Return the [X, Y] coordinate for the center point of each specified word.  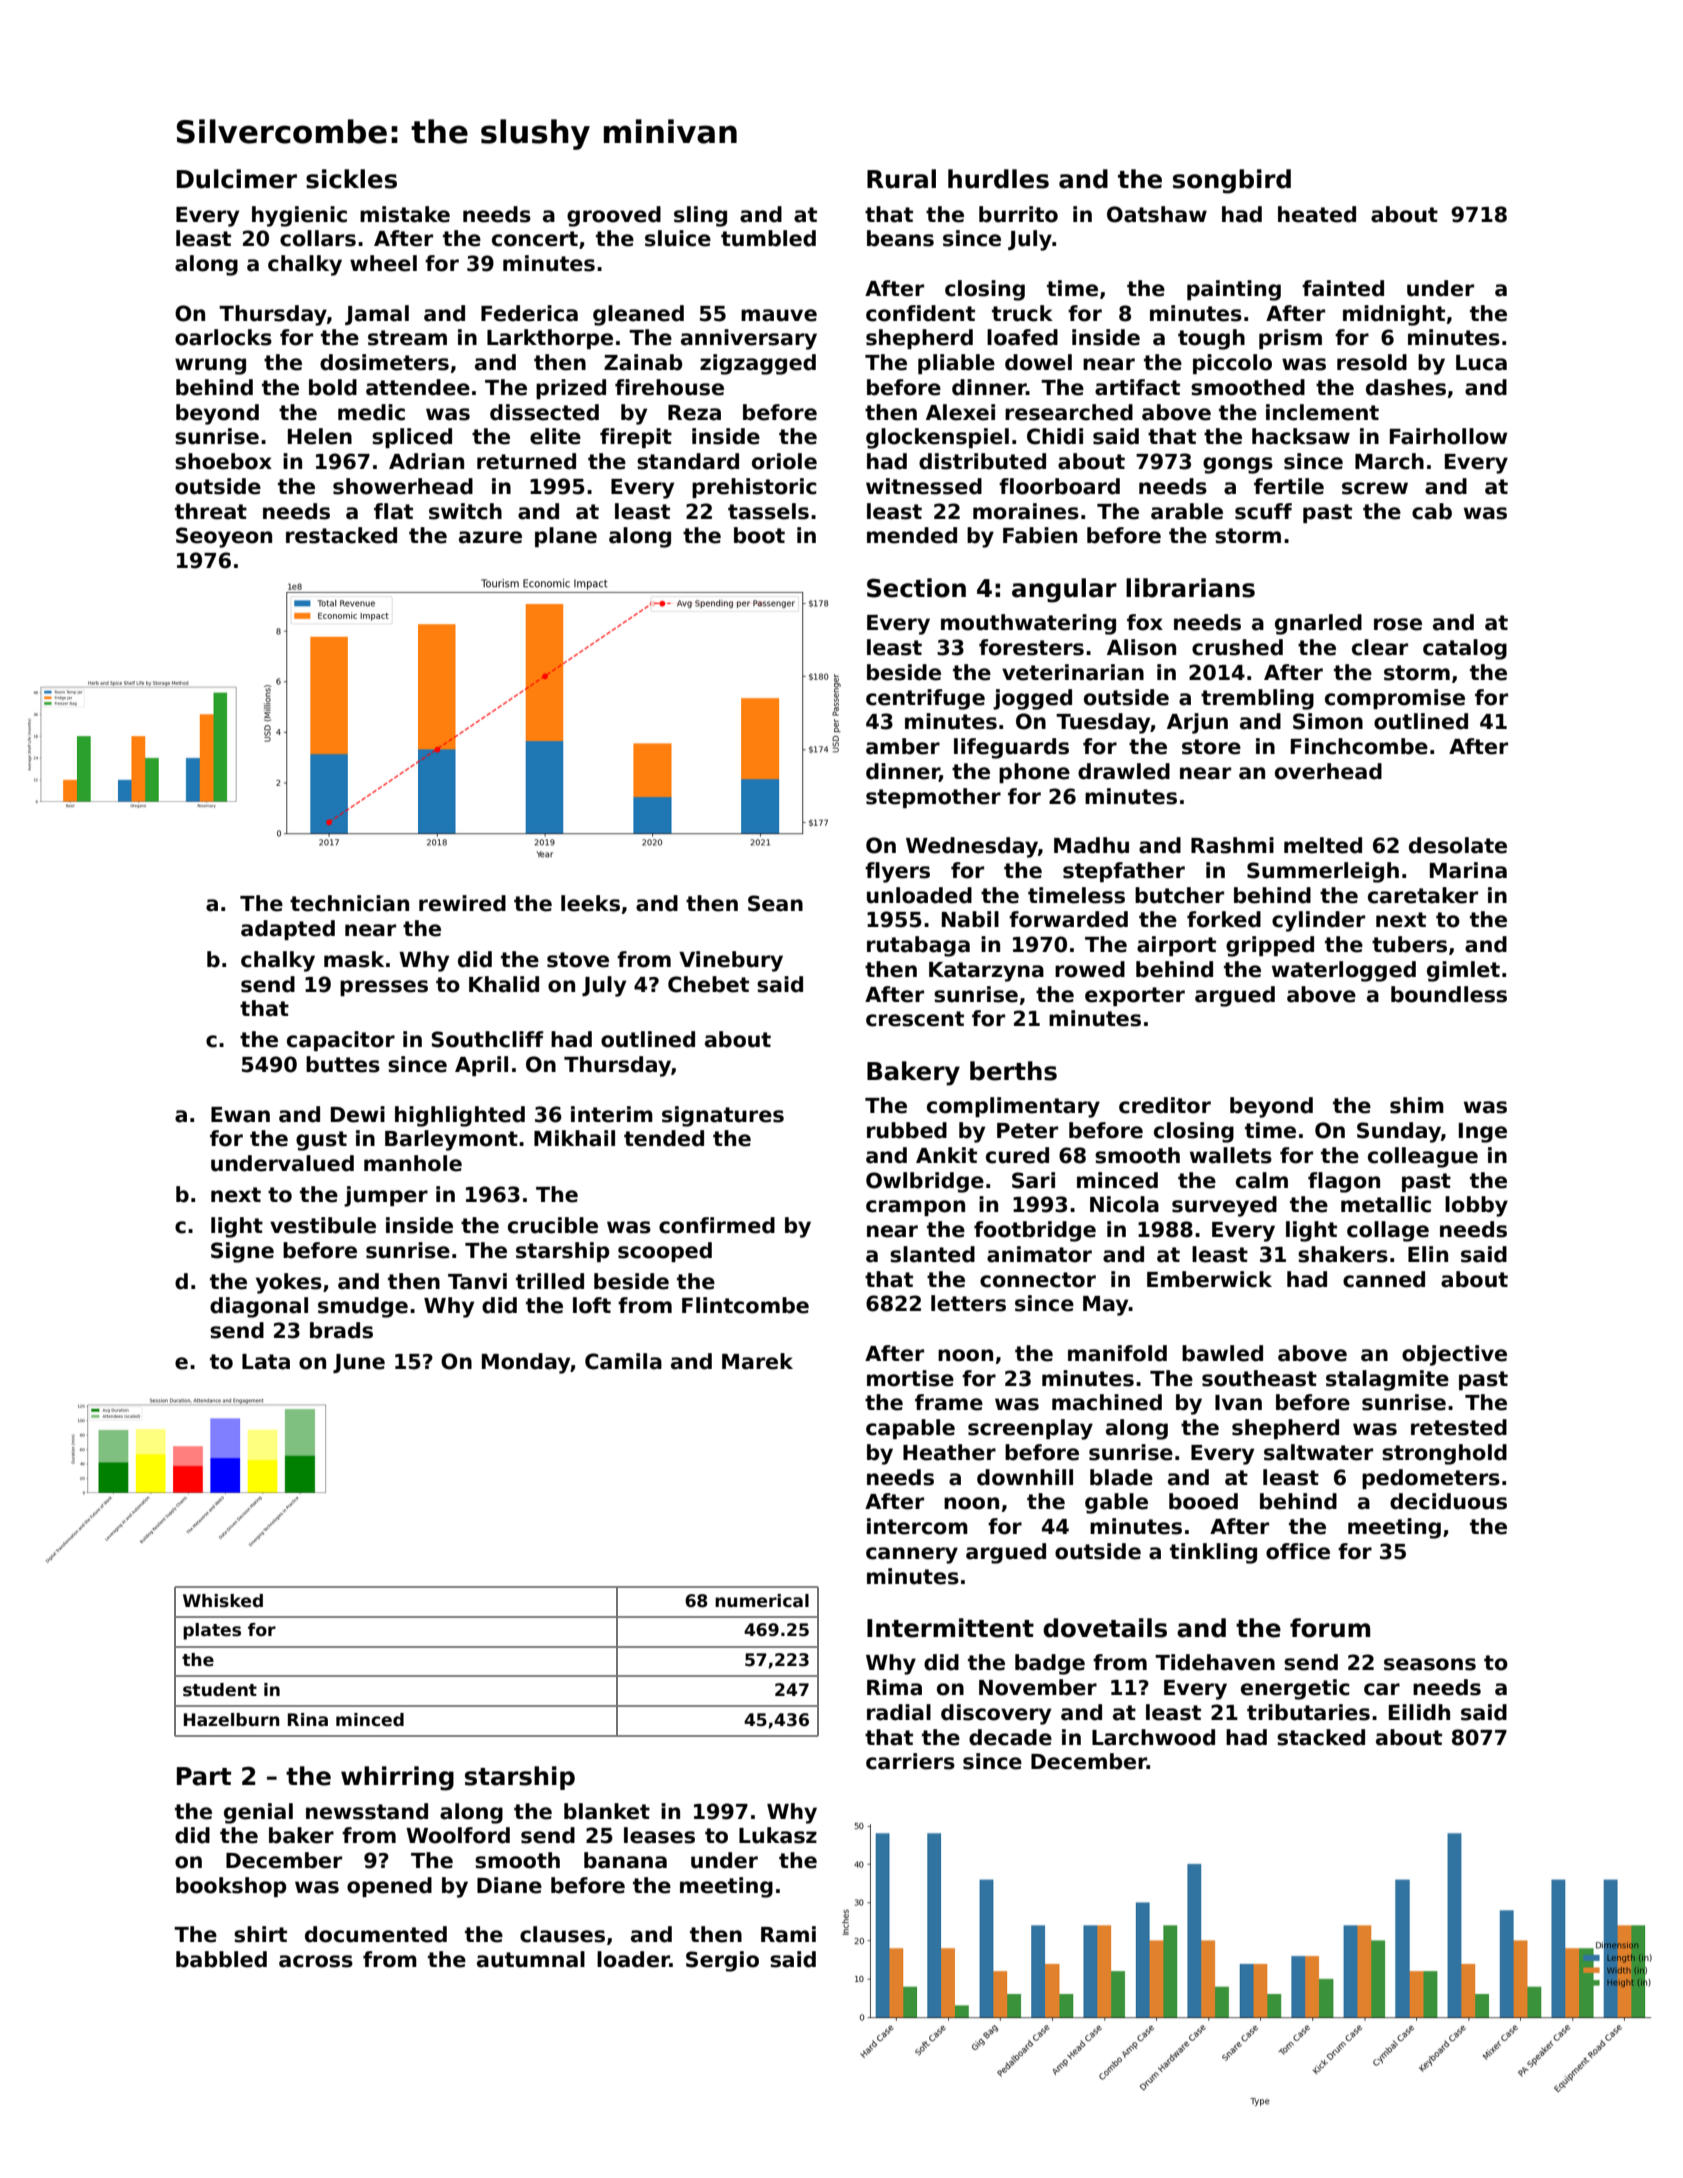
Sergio [722, 1961]
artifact [1137, 387]
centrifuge [925, 699]
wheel [383, 263]
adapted [288, 930]
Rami [788, 1934]
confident [920, 313]
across [316, 1961]
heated [1317, 214]
